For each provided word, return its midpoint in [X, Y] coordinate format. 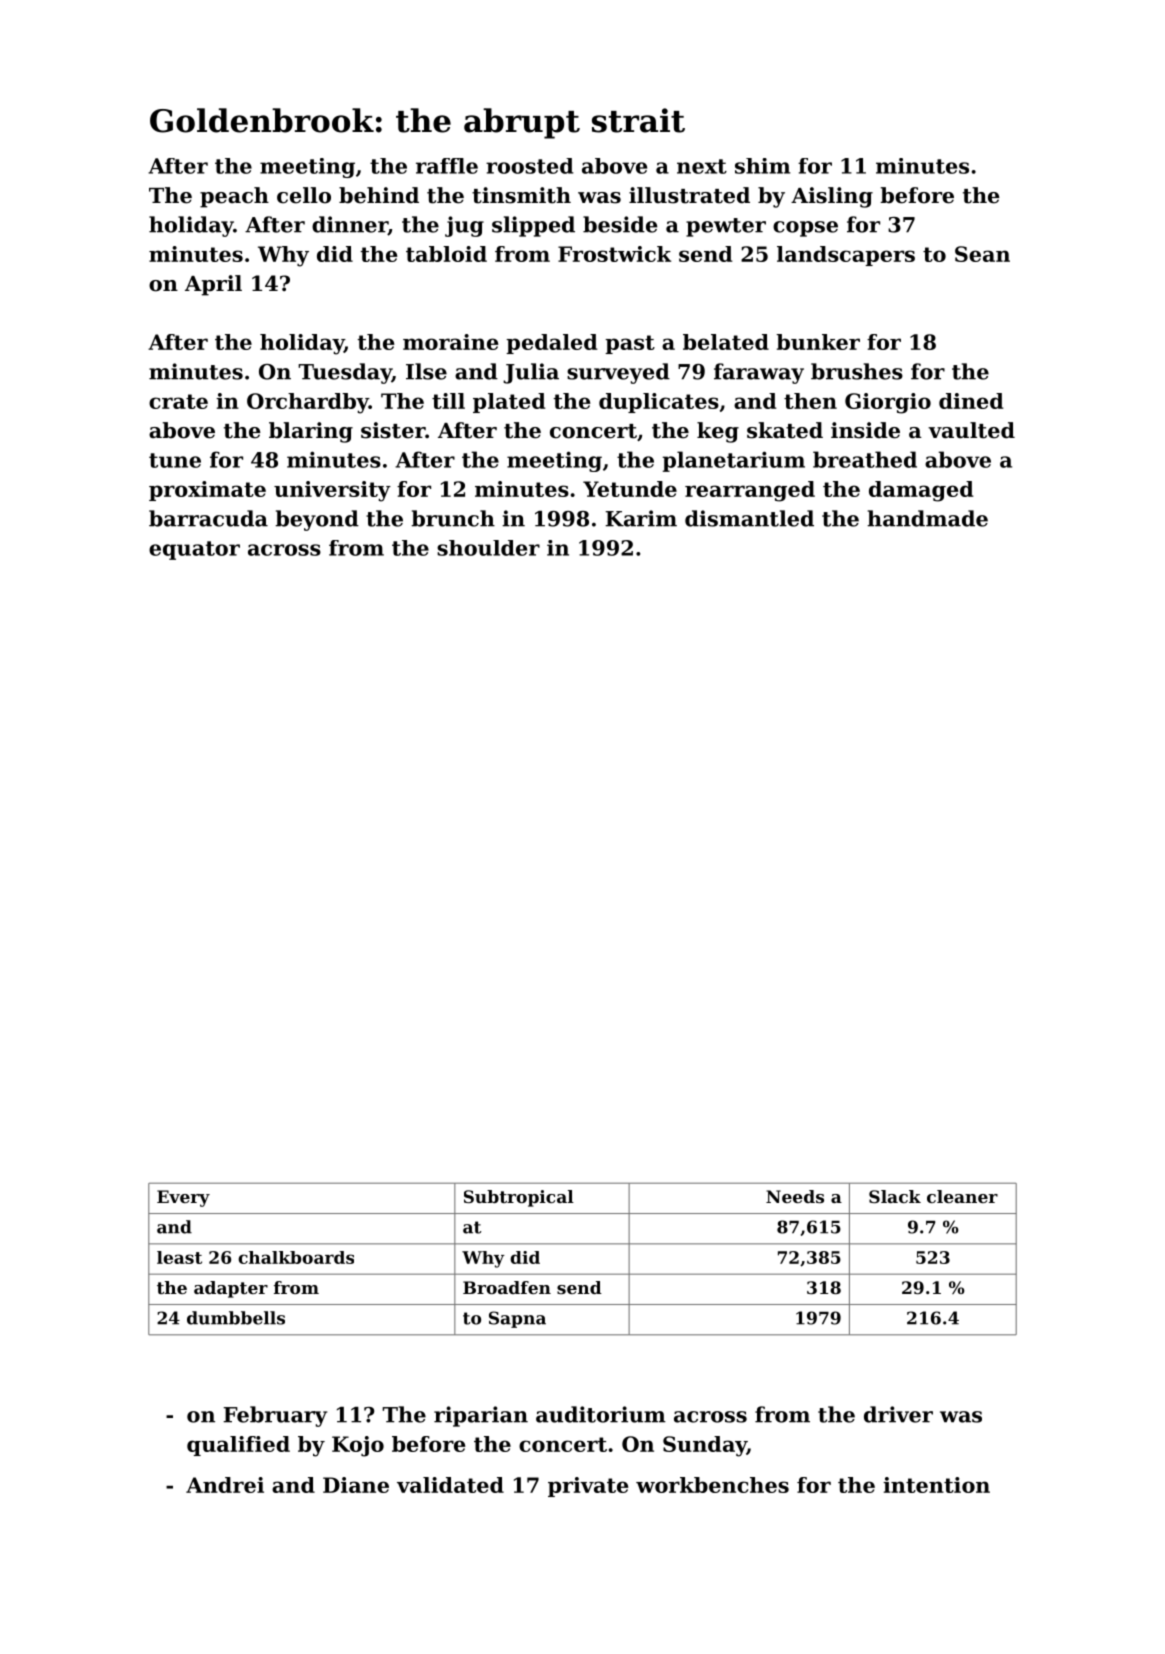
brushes [857, 371]
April [213, 285]
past [630, 344]
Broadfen [507, 1287]
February [275, 1416]
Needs [795, 1196]
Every [183, 1198]
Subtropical [519, 1198]
